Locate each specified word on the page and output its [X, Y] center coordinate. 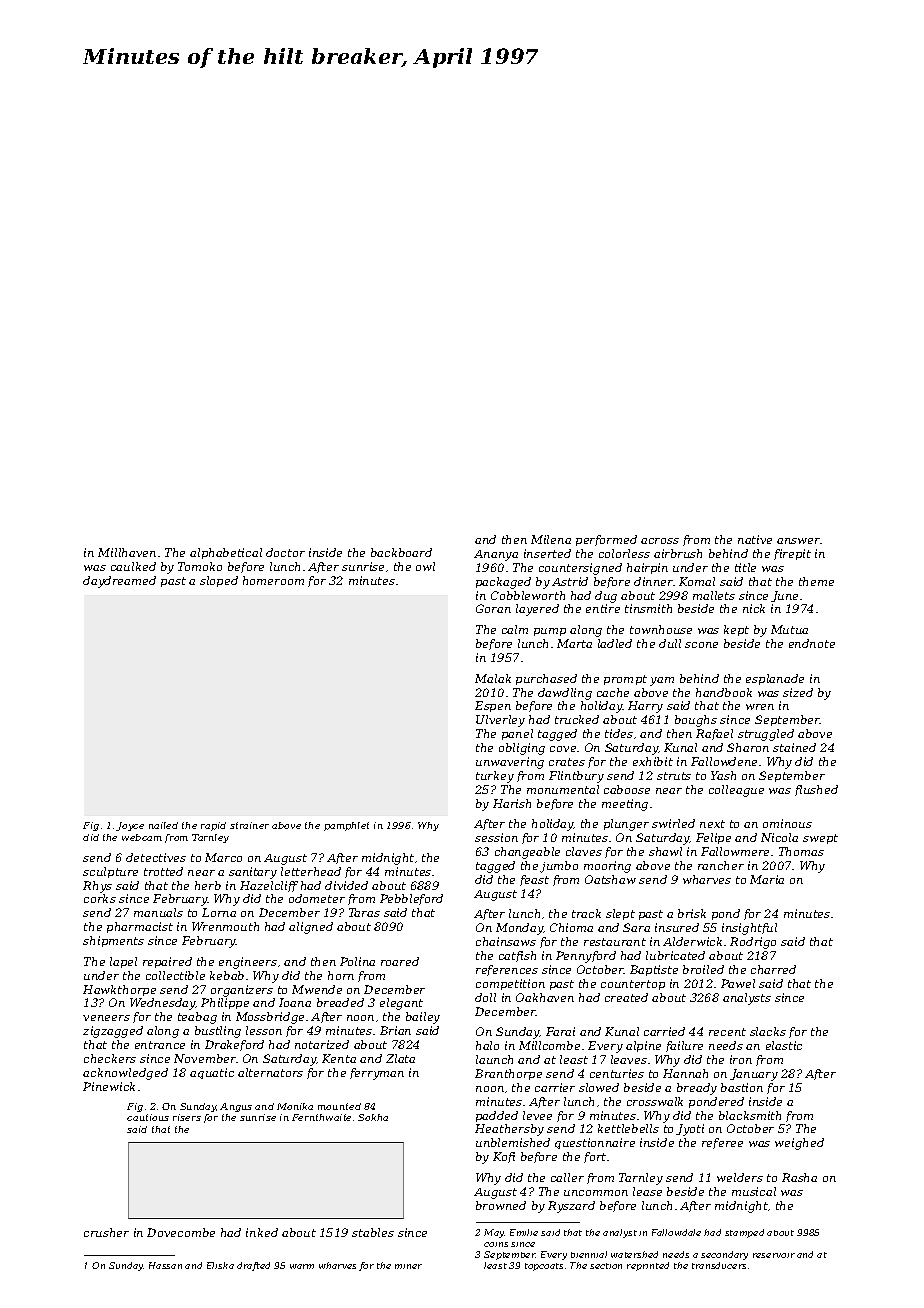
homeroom [273, 580]
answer [798, 541]
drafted [253, 1266]
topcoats [544, 1267]
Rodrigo [753, 943]
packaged [503, 583]
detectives [156, 857]
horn [341, 975]
